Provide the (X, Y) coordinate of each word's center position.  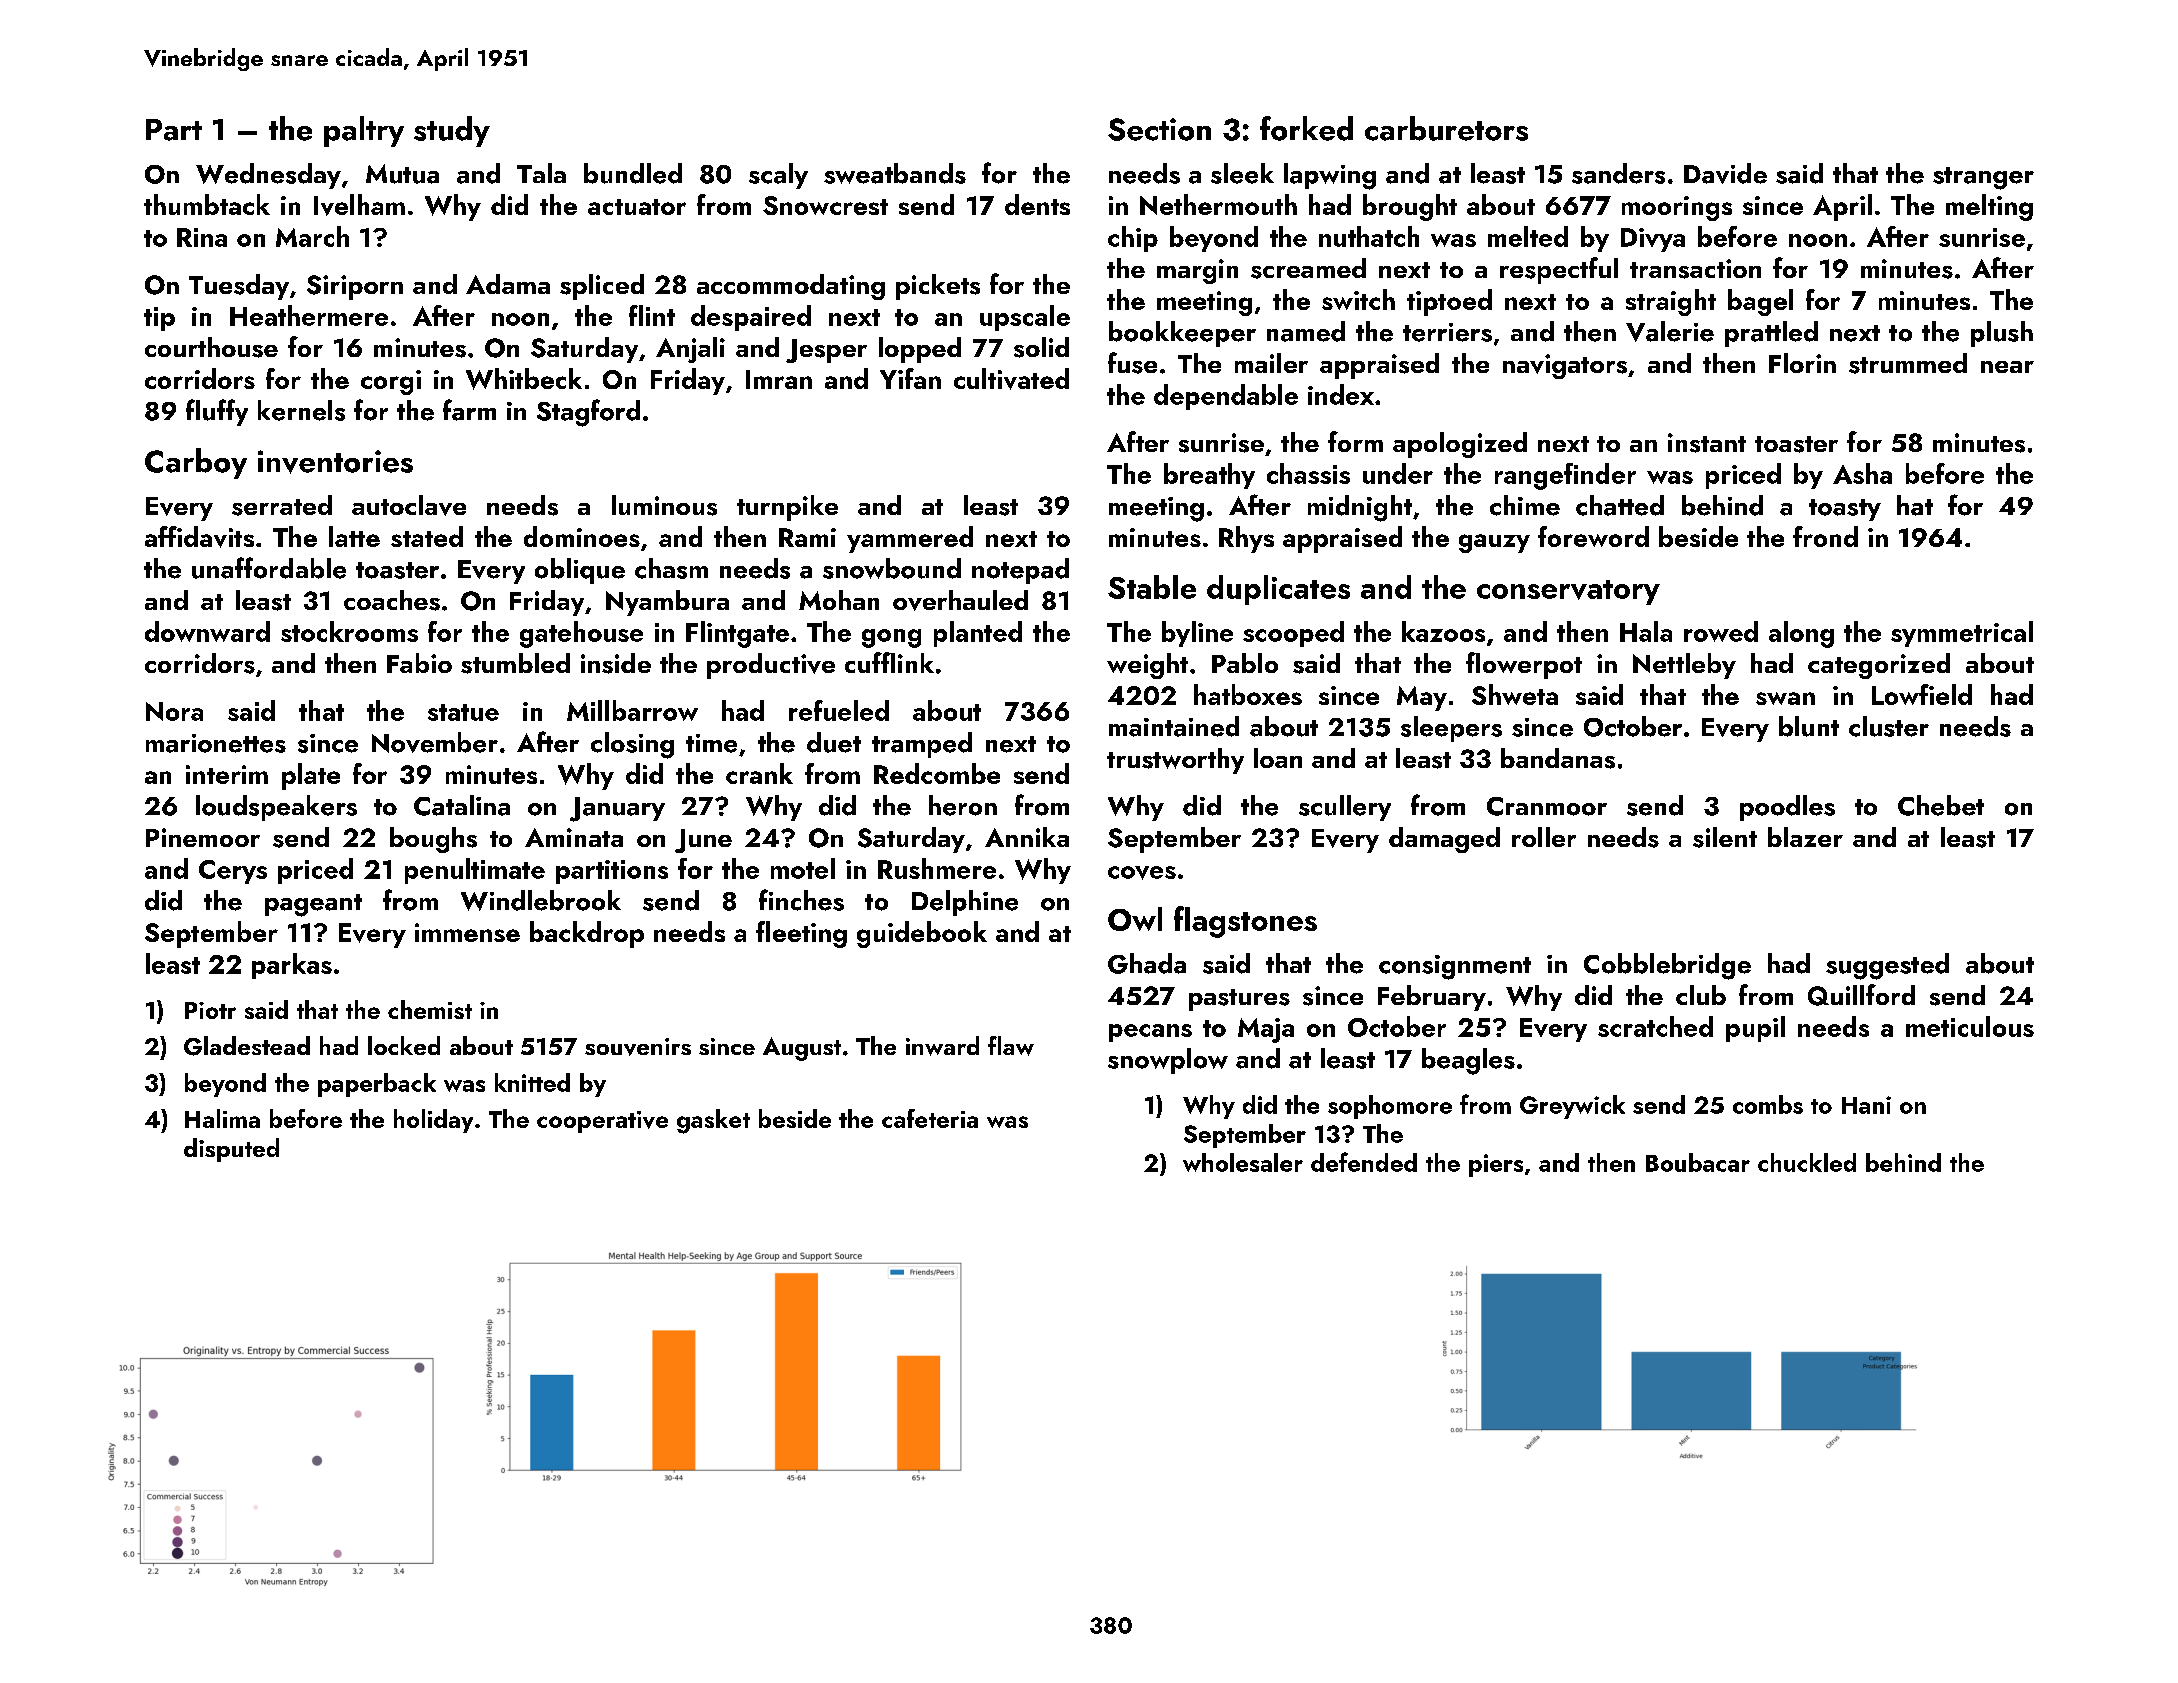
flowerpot (1524, 665)
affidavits (199, 537)
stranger (1983, 178)
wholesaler (1243, 1162)
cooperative (602, 1122)
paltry (364, 131)
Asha (1862, 473)
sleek (1242, 173)
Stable (1152, 587)
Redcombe (937, 773)
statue (463, 712)
